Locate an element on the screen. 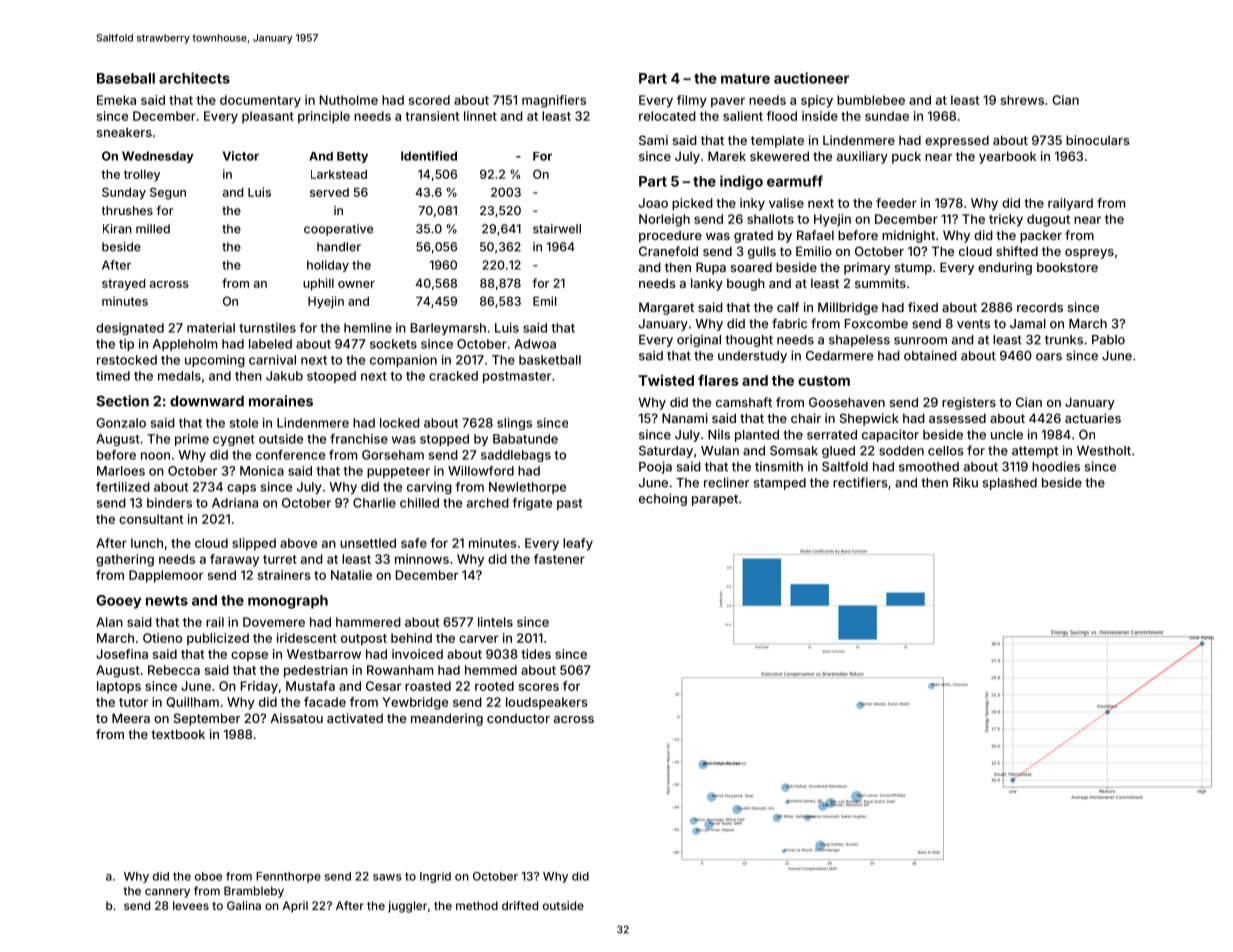  auxiliary is located at coordinates (862, 157).
